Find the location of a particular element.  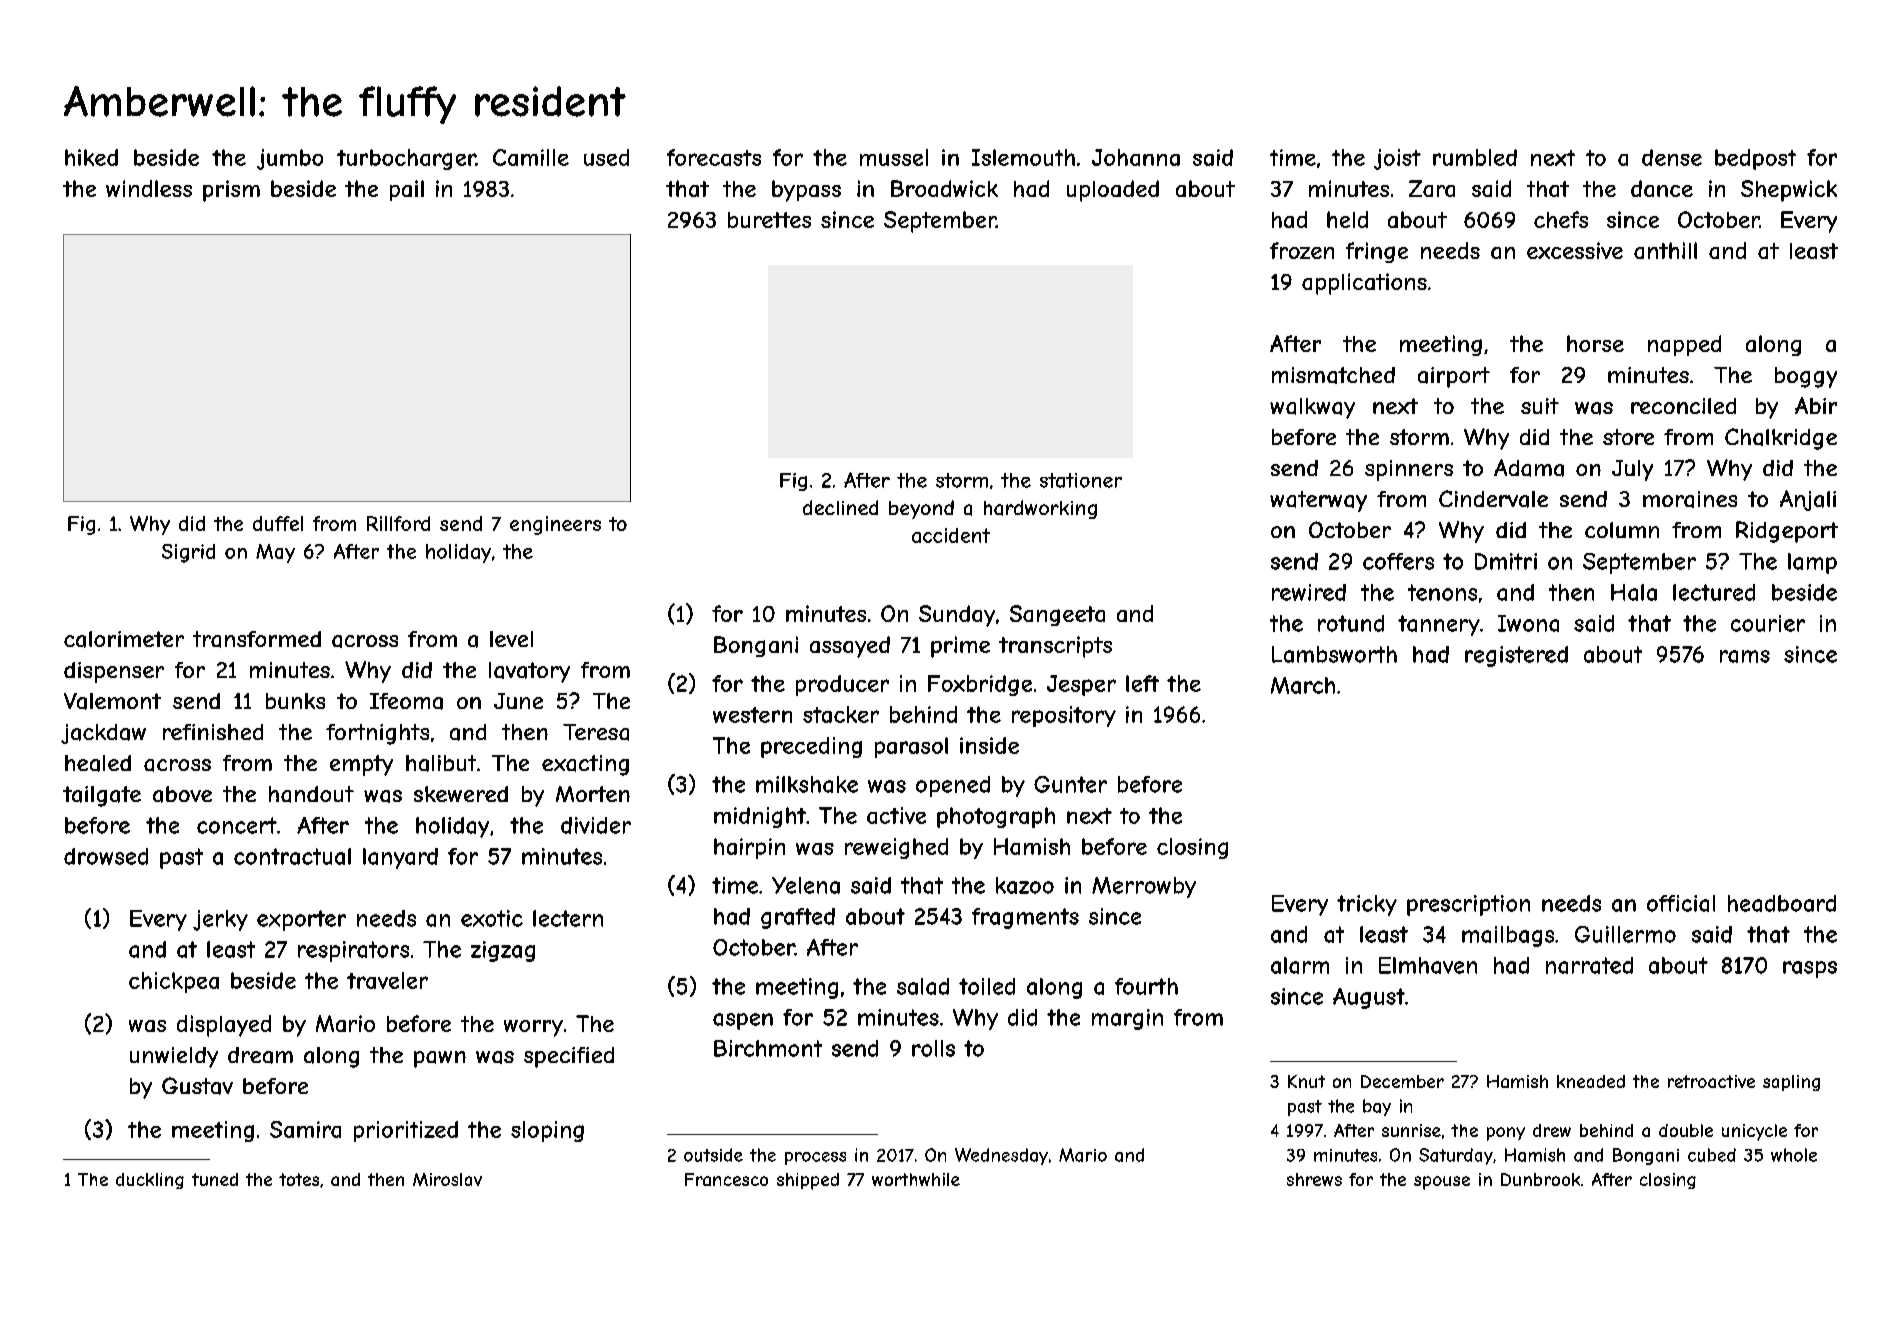

jerky is located at coordinates (220, 920).
